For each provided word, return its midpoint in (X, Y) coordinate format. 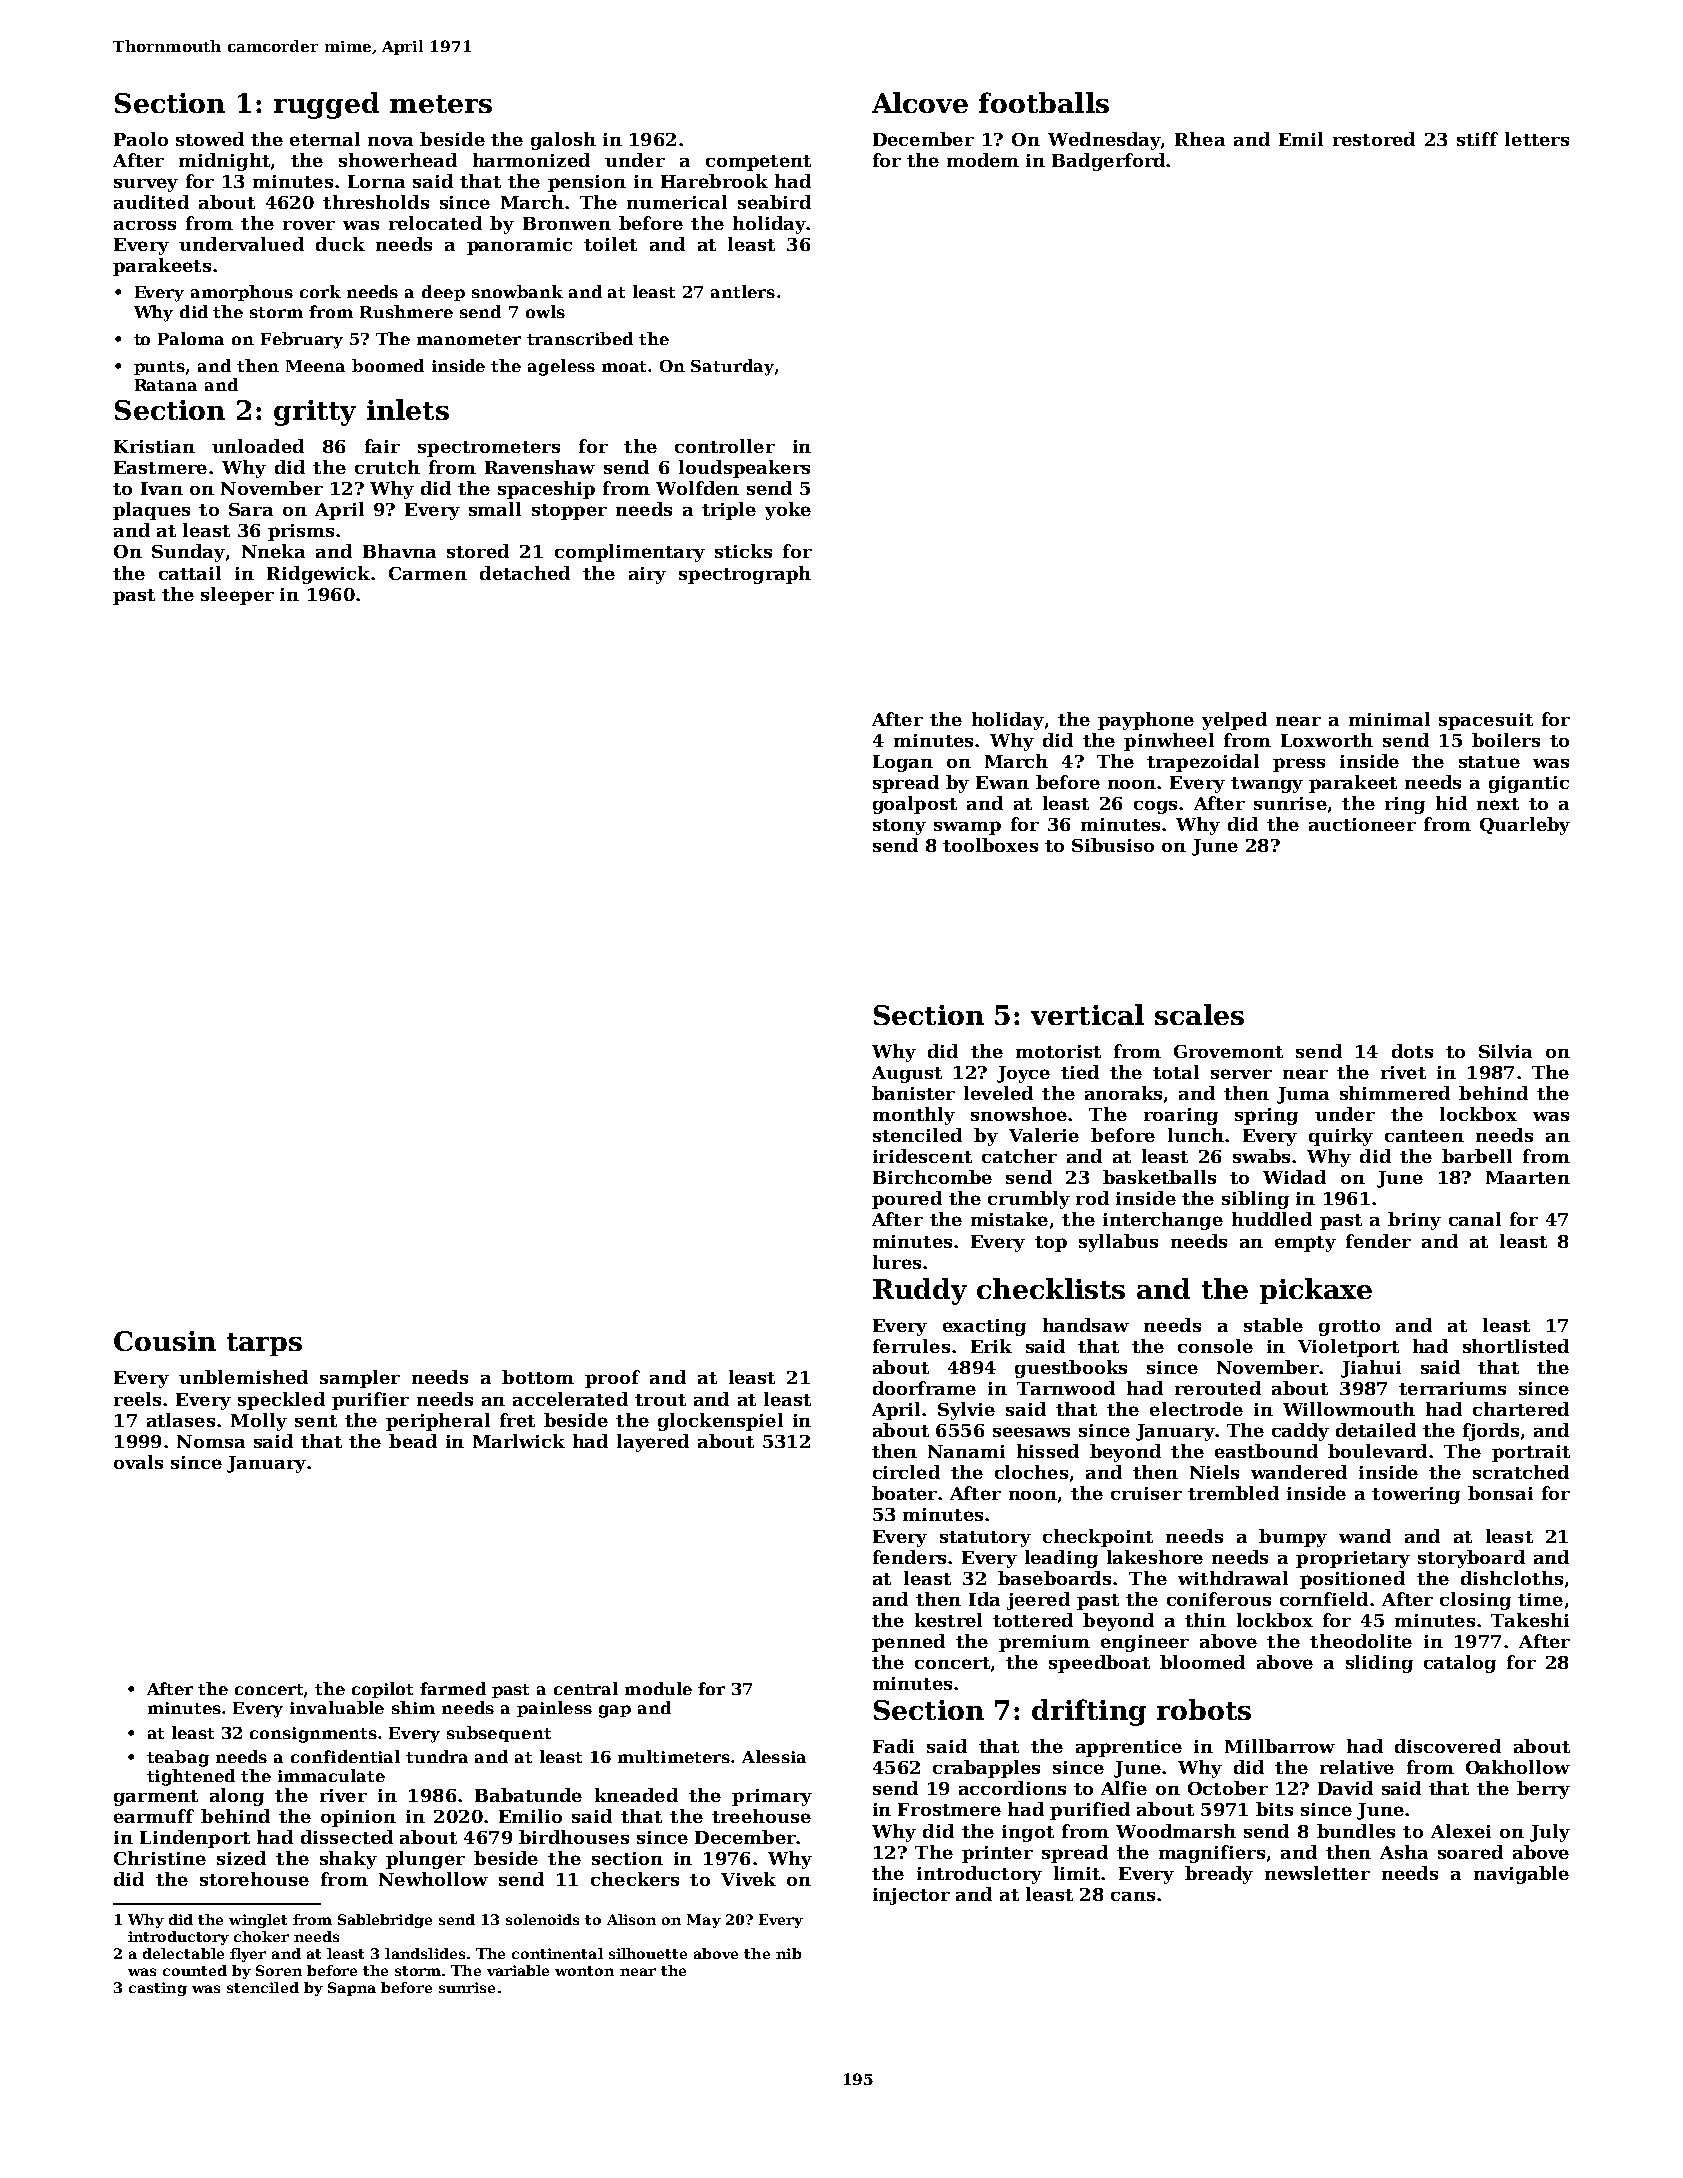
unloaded (258, 446)
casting (158, 1989)
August (907, 1074)
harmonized (531, 160)
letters (1537, 139)
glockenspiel (720, 1422)
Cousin (165, 1341)
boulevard (1377, 1451)
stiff (1477, 139)
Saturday (732, 367)
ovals (138, 1462)
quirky (1341, 1137)
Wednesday (1104, 141)
